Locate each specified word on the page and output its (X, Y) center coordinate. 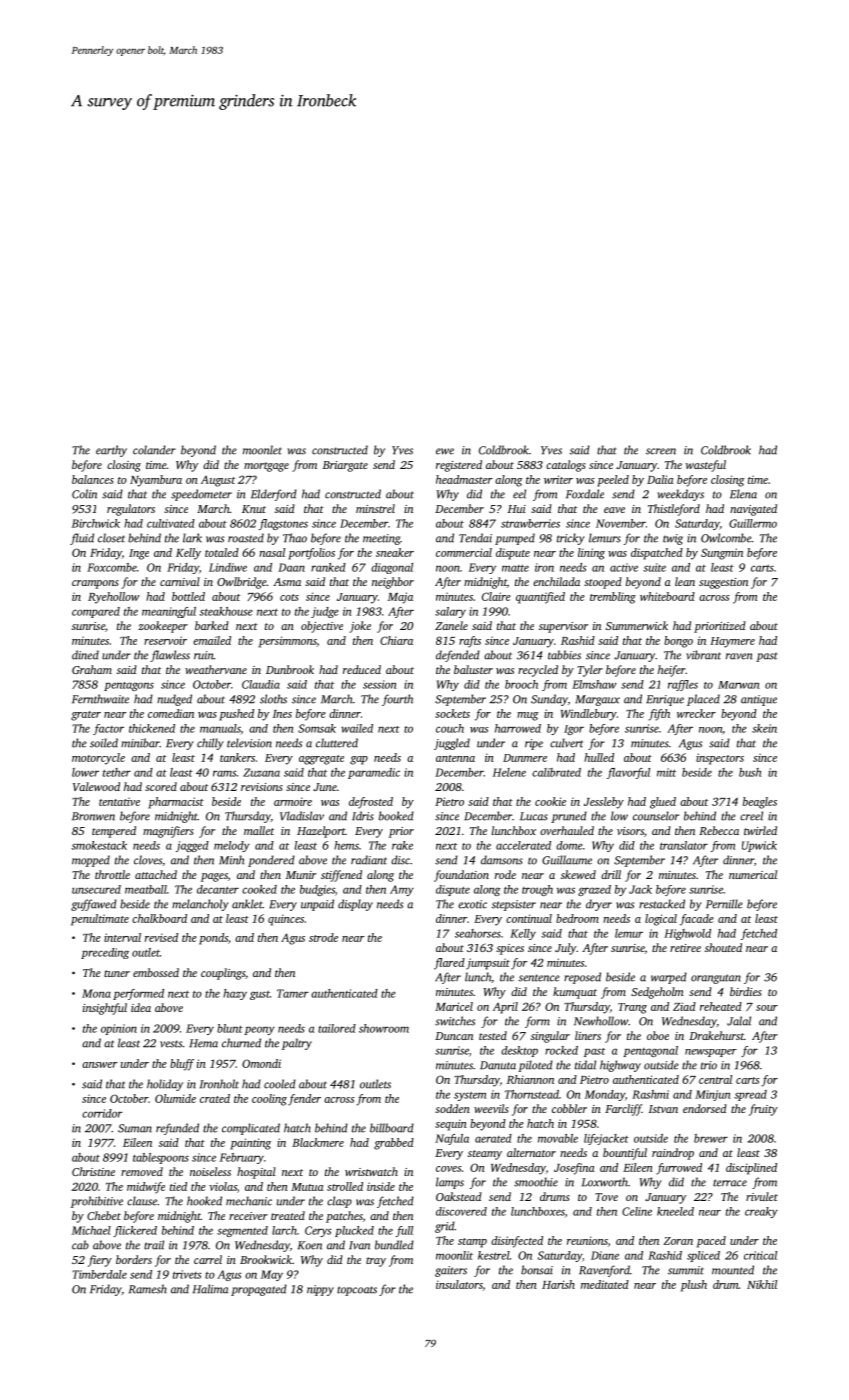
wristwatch (371, 1171)
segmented (242, 1231)
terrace (730, 1183)
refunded (177, 1129)
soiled (104, 743)
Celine (637, 1211)
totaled (222, 552)
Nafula (452, 1139)
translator (684, 845)
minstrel (375, 508)
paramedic (374, 773)
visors (630, 831)
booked (396, 816)
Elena (743, 494)
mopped (91, 861)
